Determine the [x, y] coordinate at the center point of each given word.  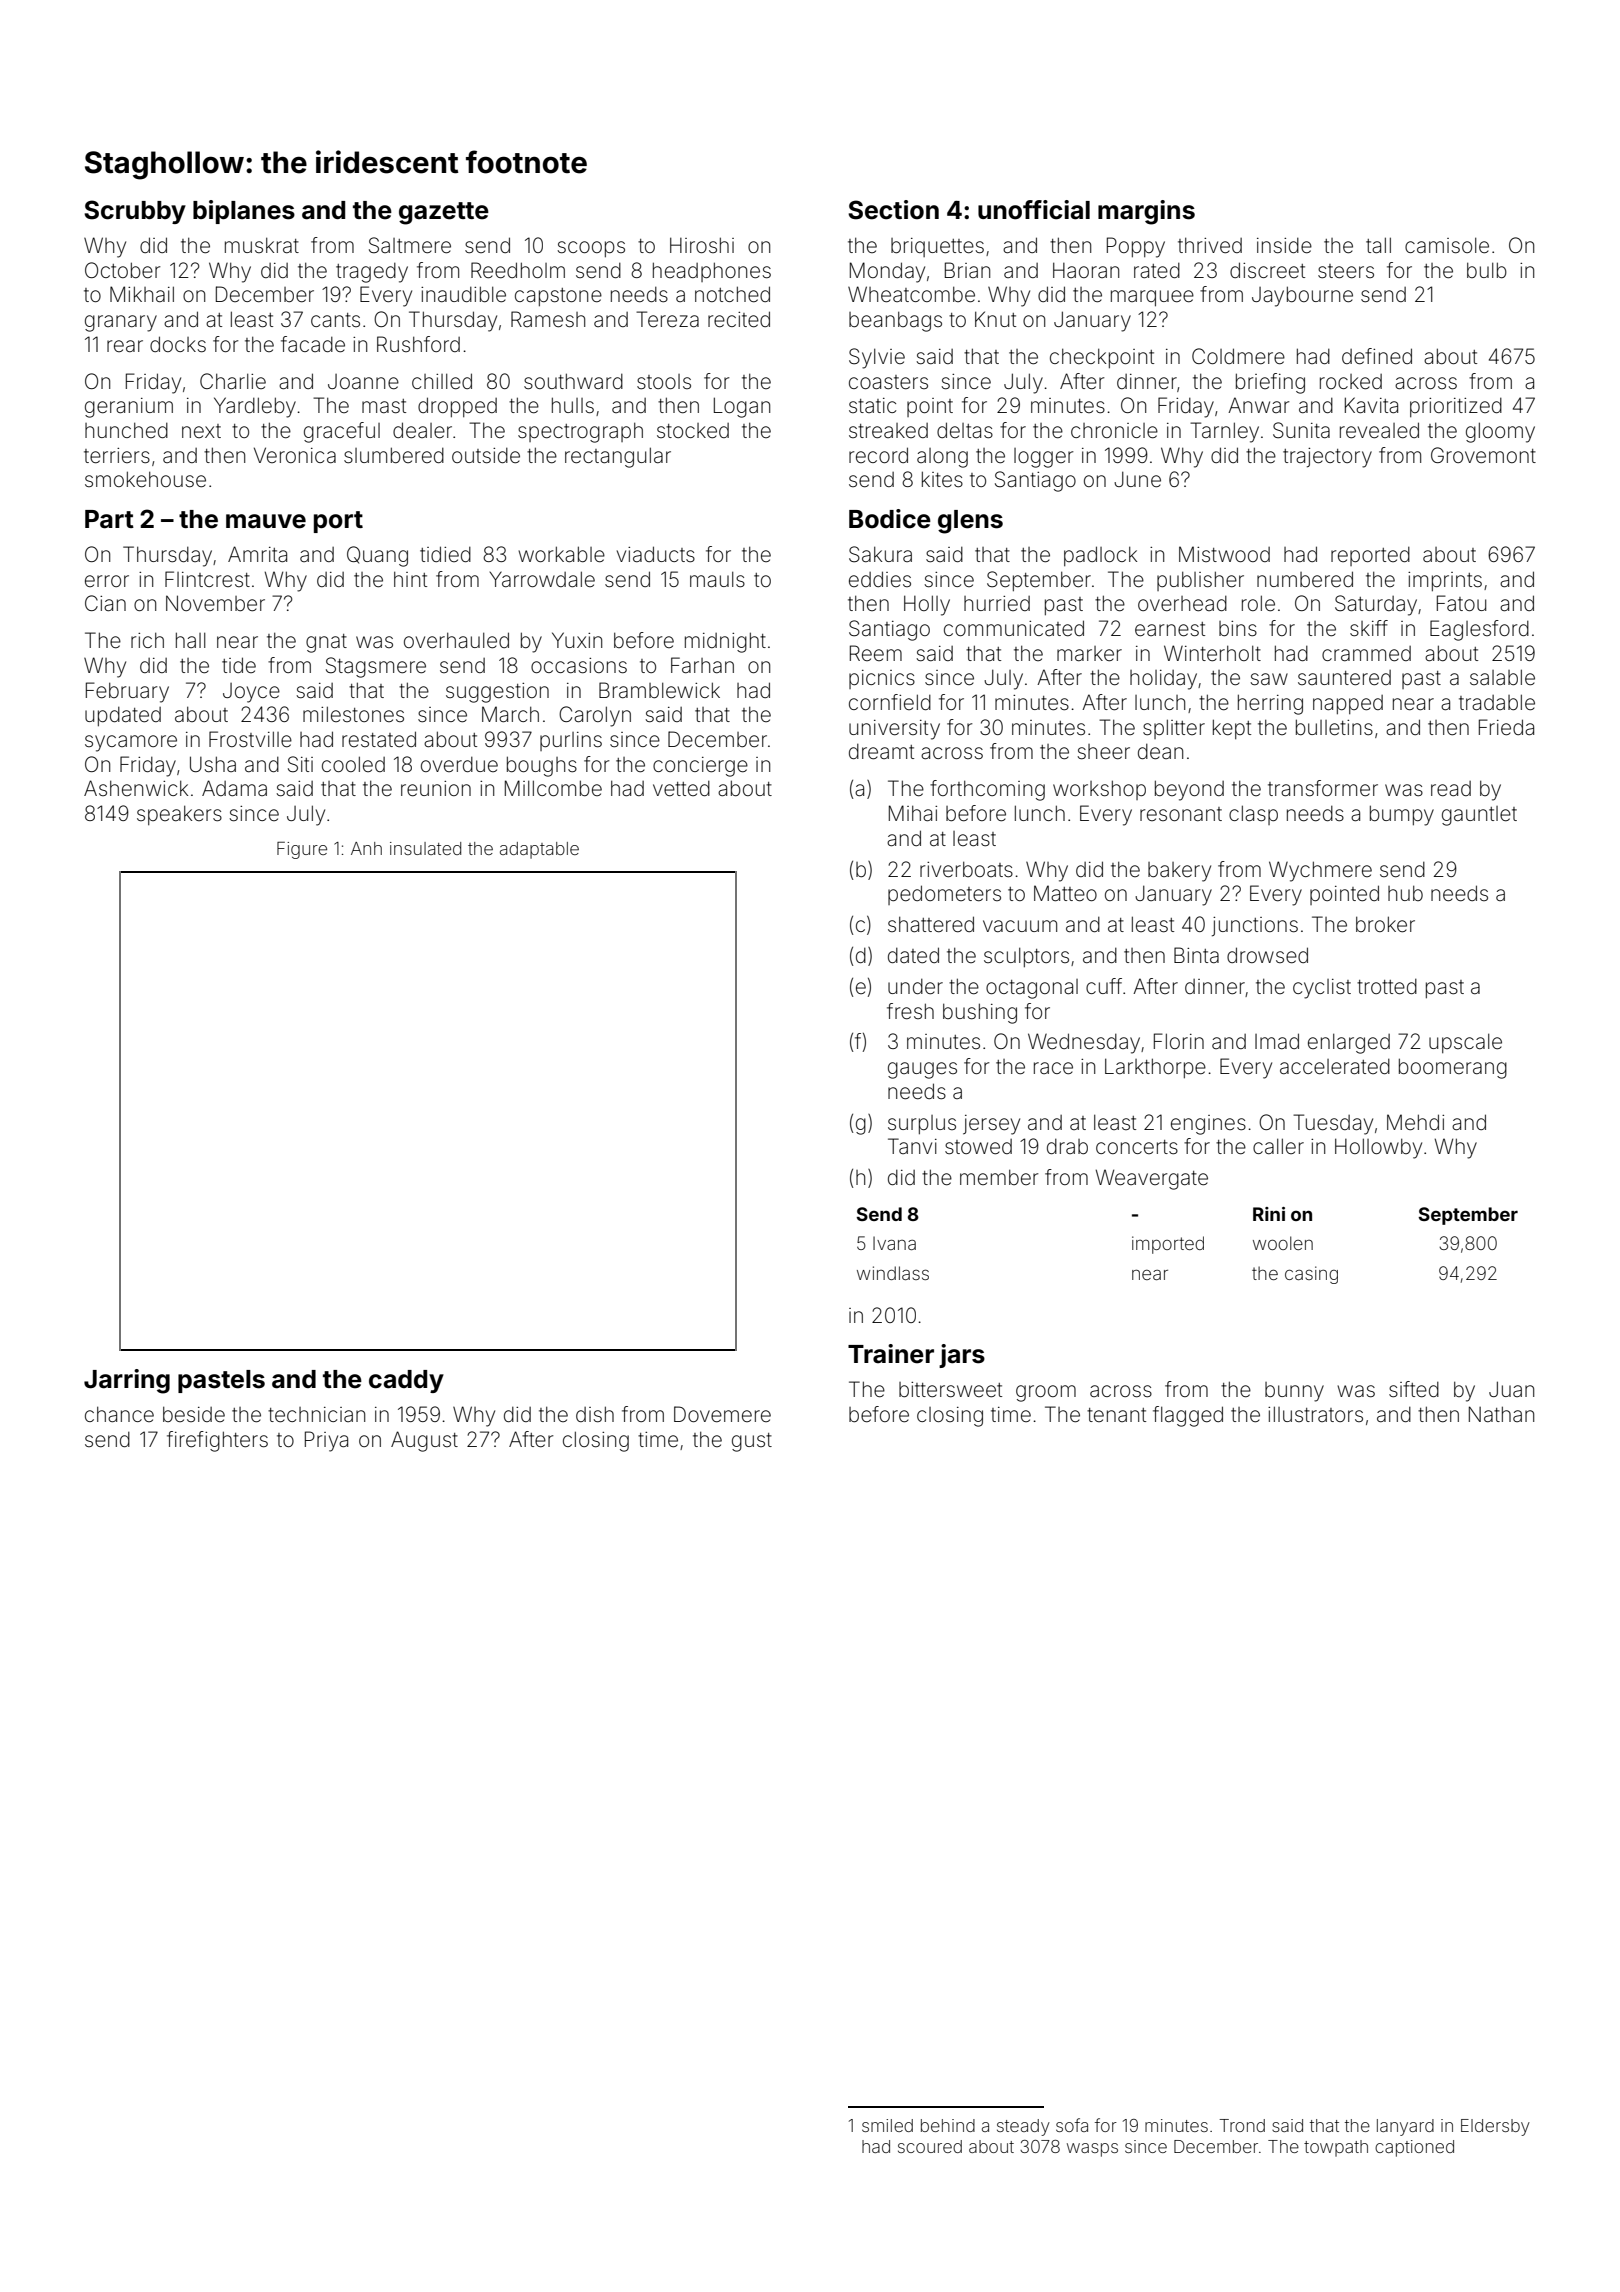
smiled [887, 2125]
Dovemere [722, 1414]
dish [595, 1414]
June [1137, 479]
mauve [266, 521]
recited [739, 319]
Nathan [1501, 1414]
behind [948, 2125]
